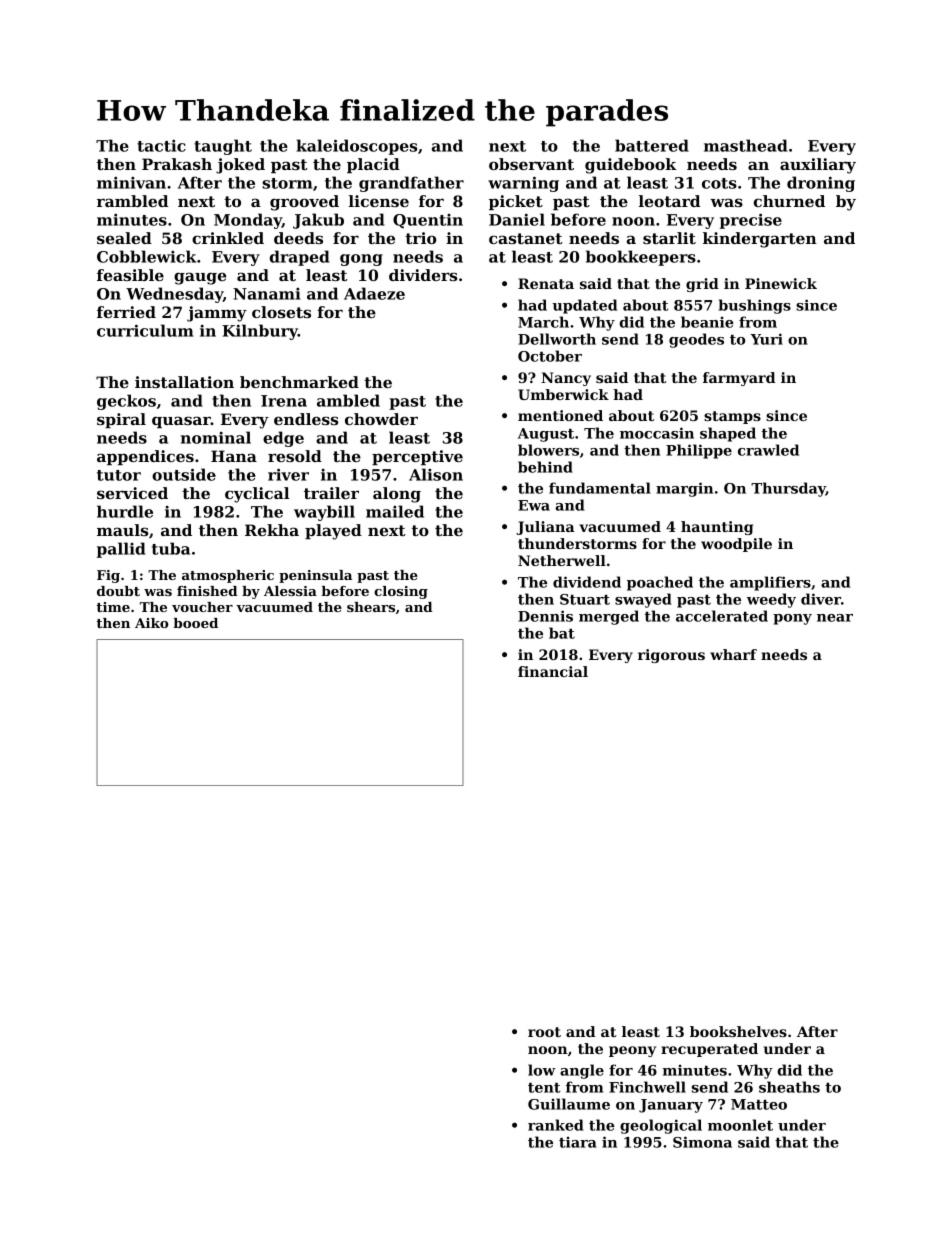 The height and width of the screenshot is (1233, 952). What do you see at coordinates (381, 419) in the screenshot?
I see `chowder` at bounding box center [381, 419].
